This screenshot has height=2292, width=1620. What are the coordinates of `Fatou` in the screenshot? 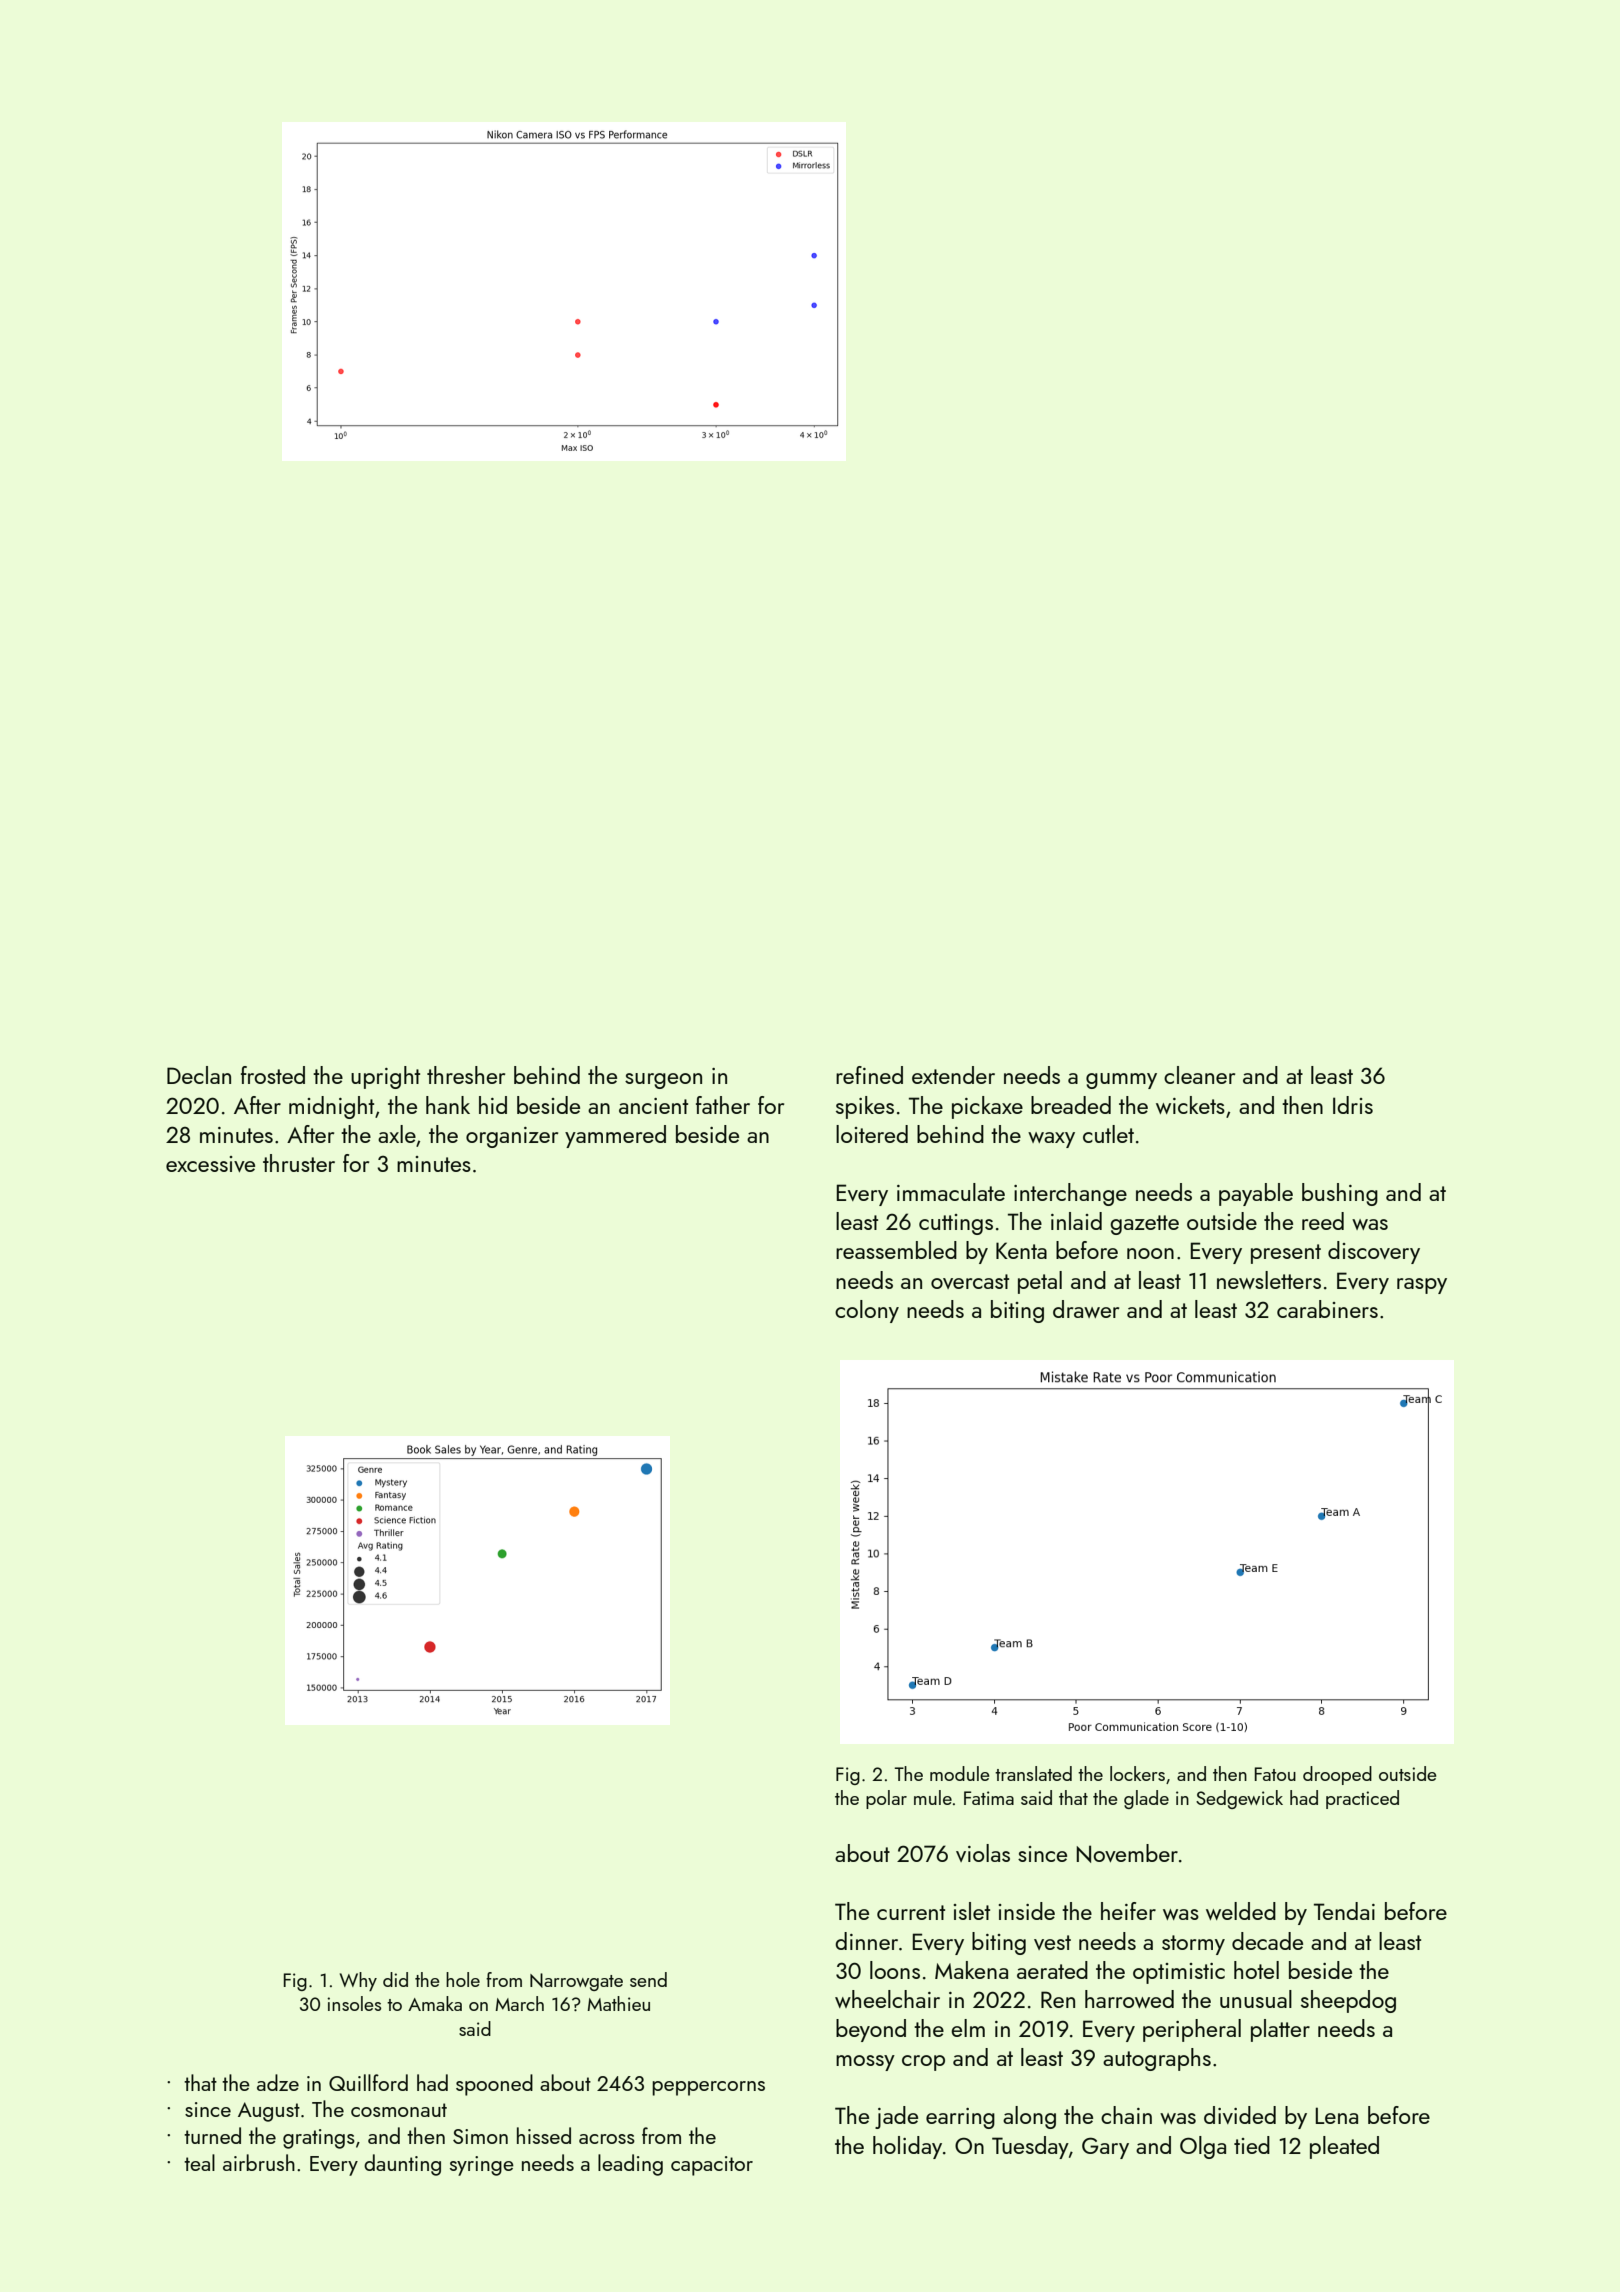 It's located at (1275, 1774).
